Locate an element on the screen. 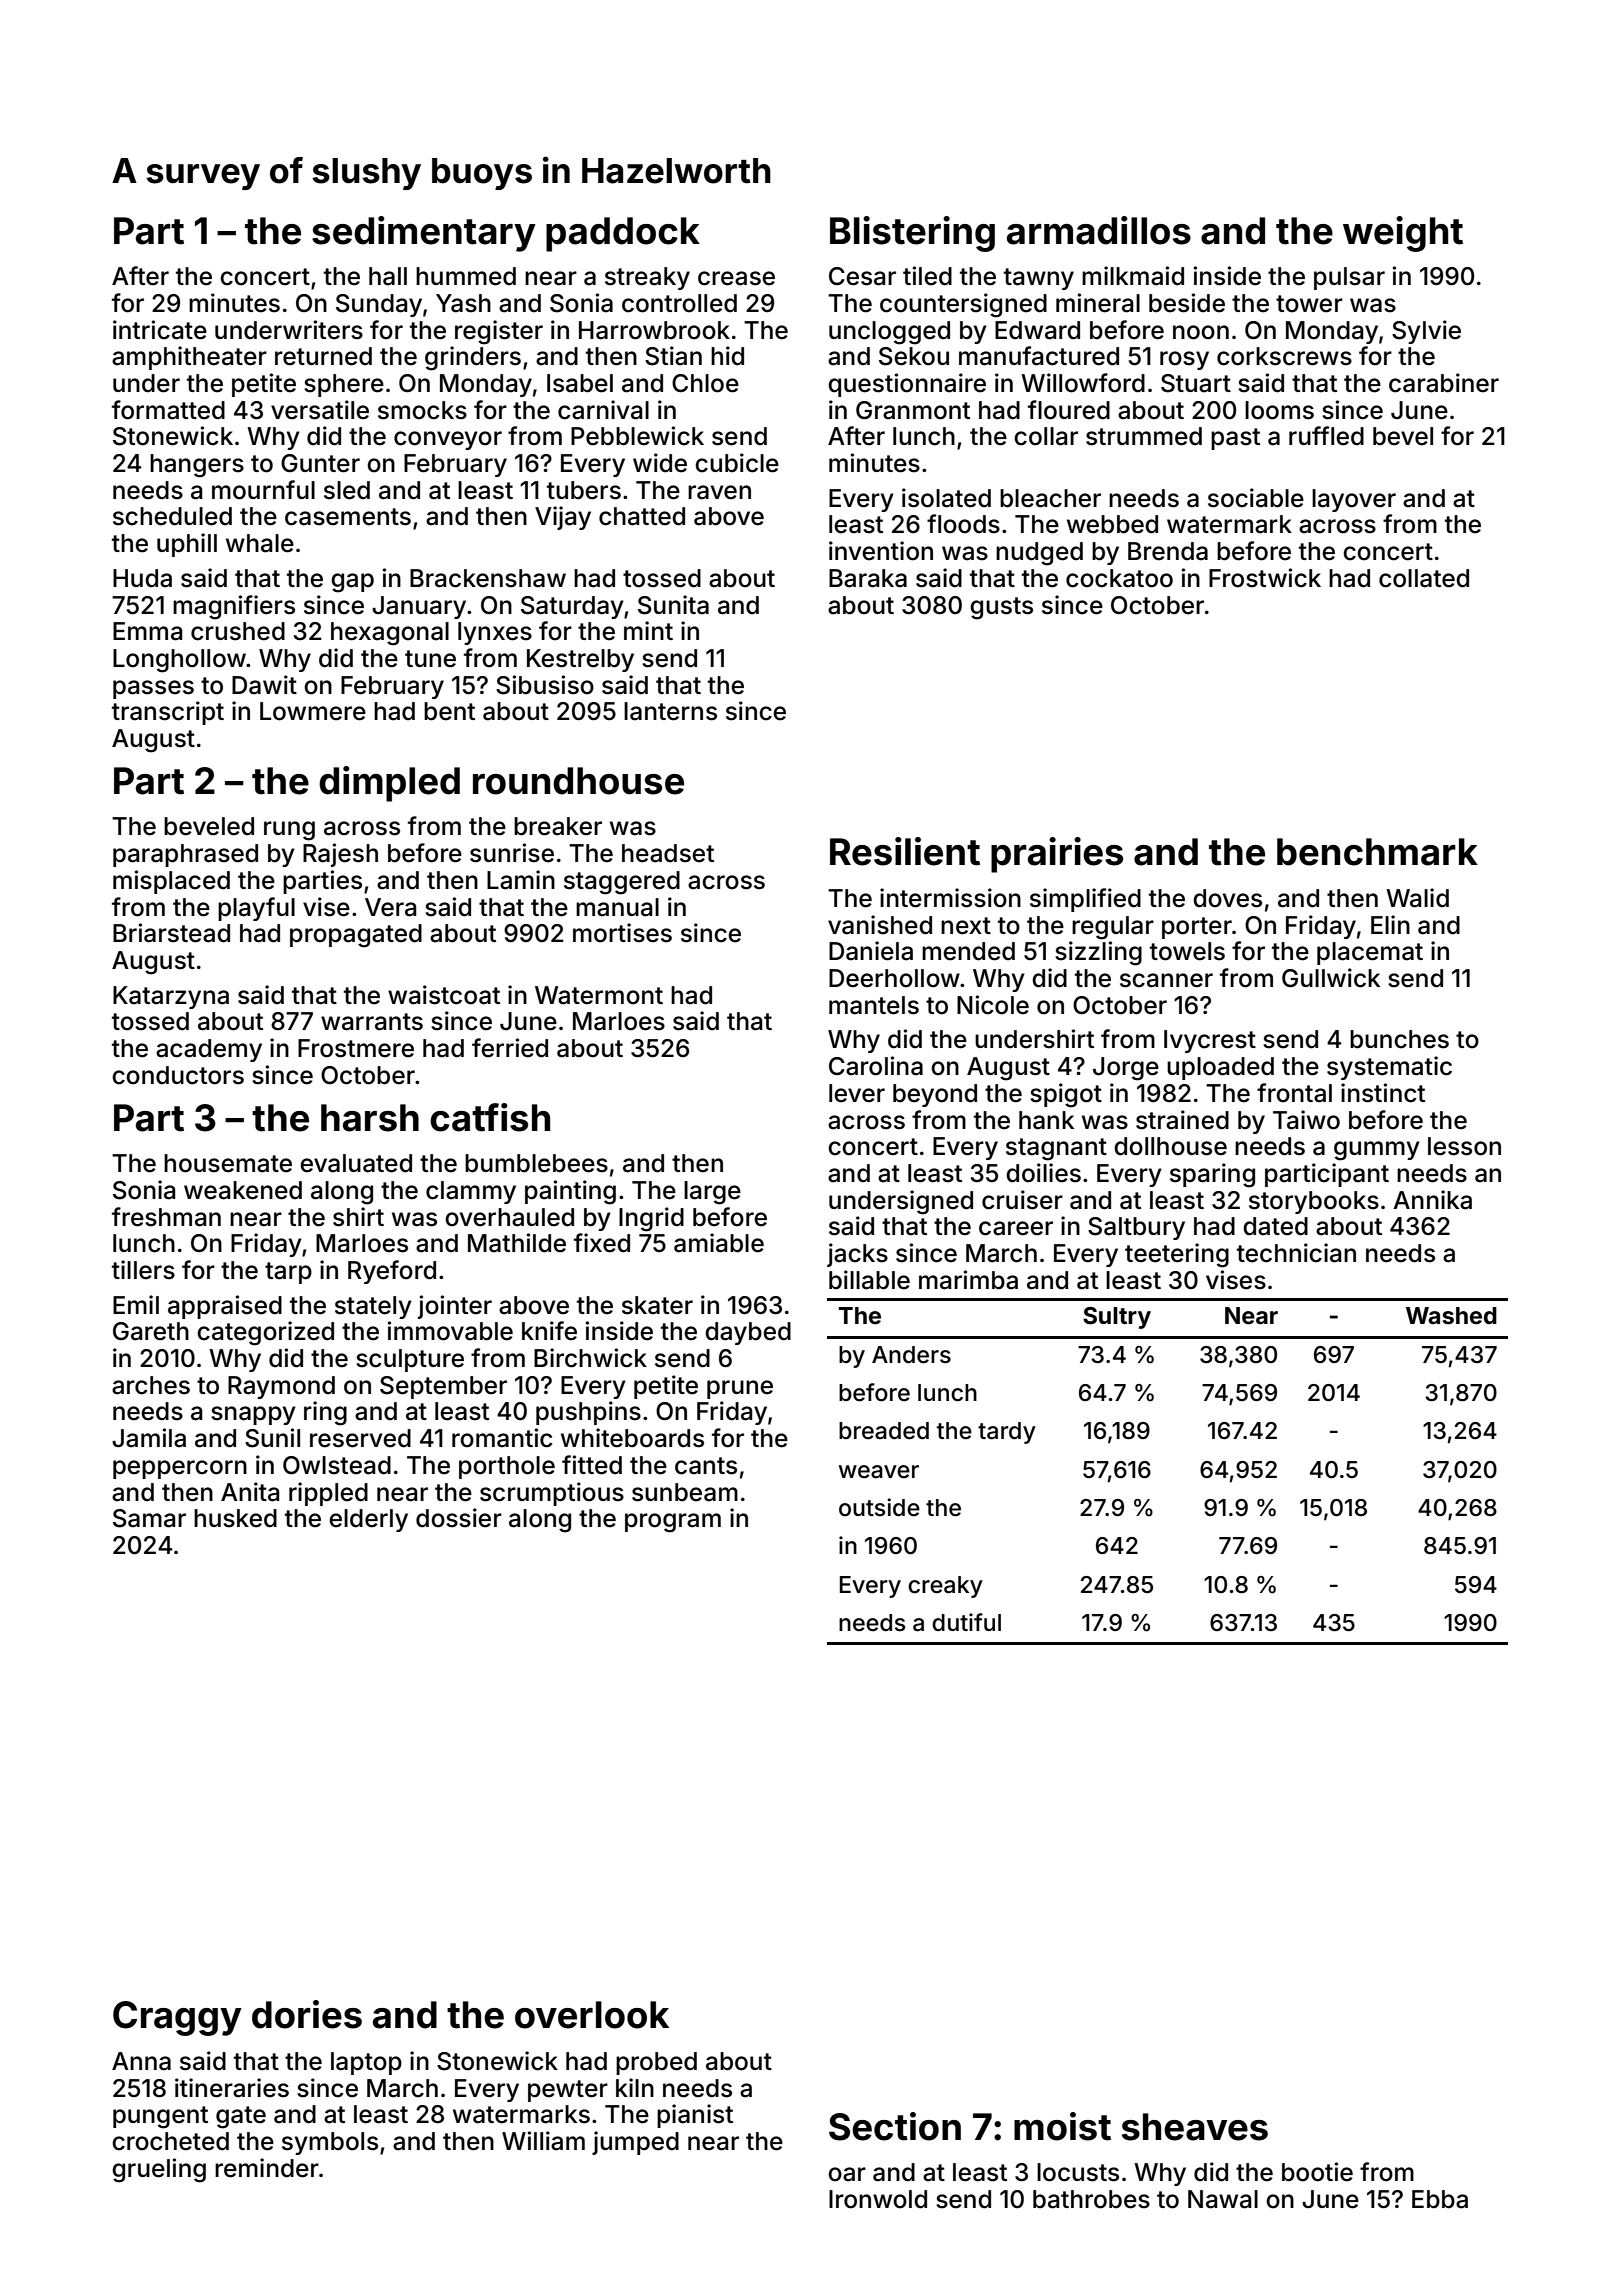  evaluated is located at coordinates (356, 1163).
